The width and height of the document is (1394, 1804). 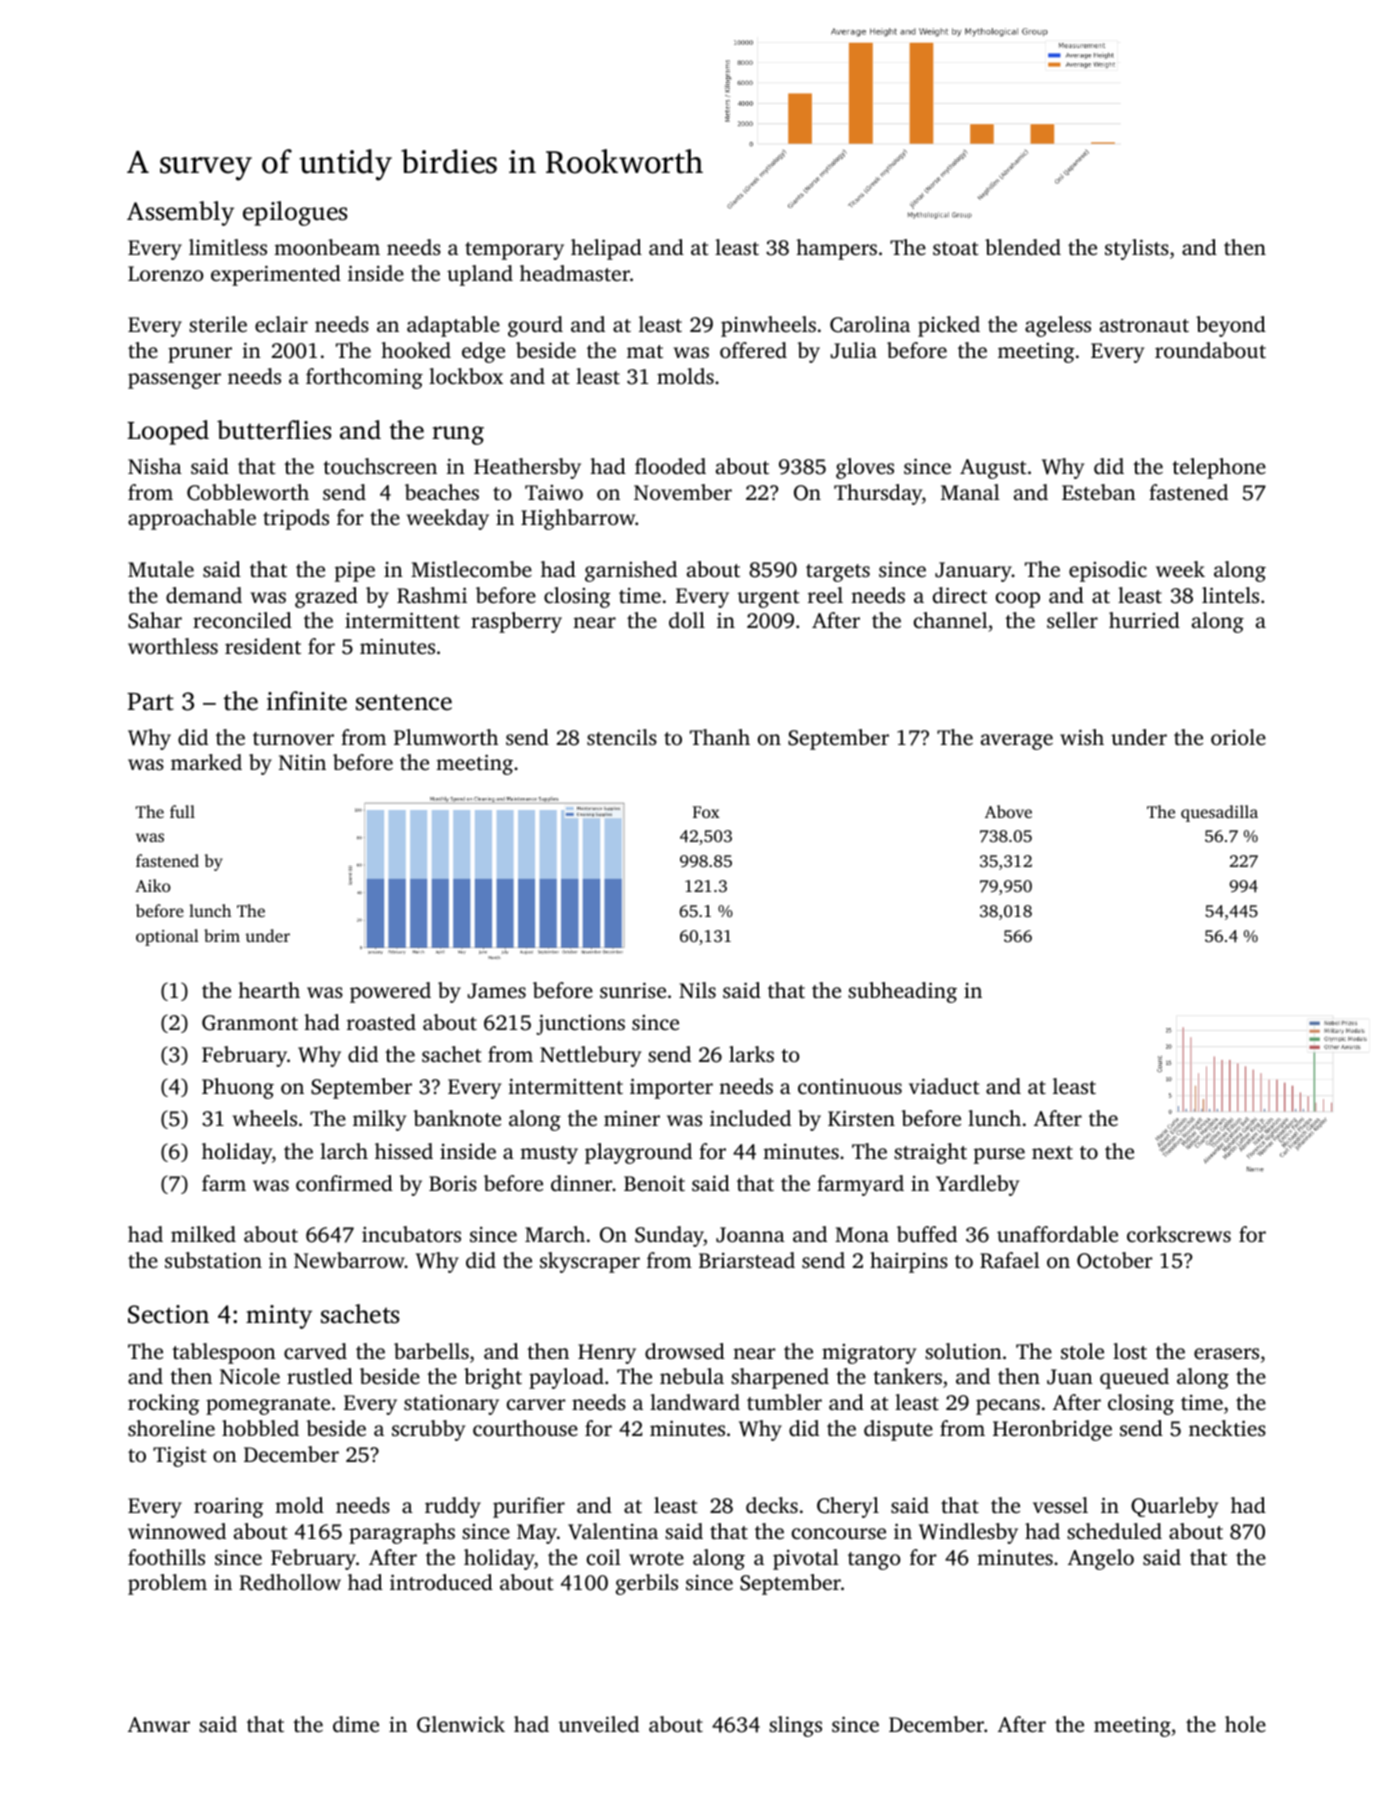 What do you see at coordinates (1137, 249) in the document?
I see `stylists` at bounding box center [1137, 249].
